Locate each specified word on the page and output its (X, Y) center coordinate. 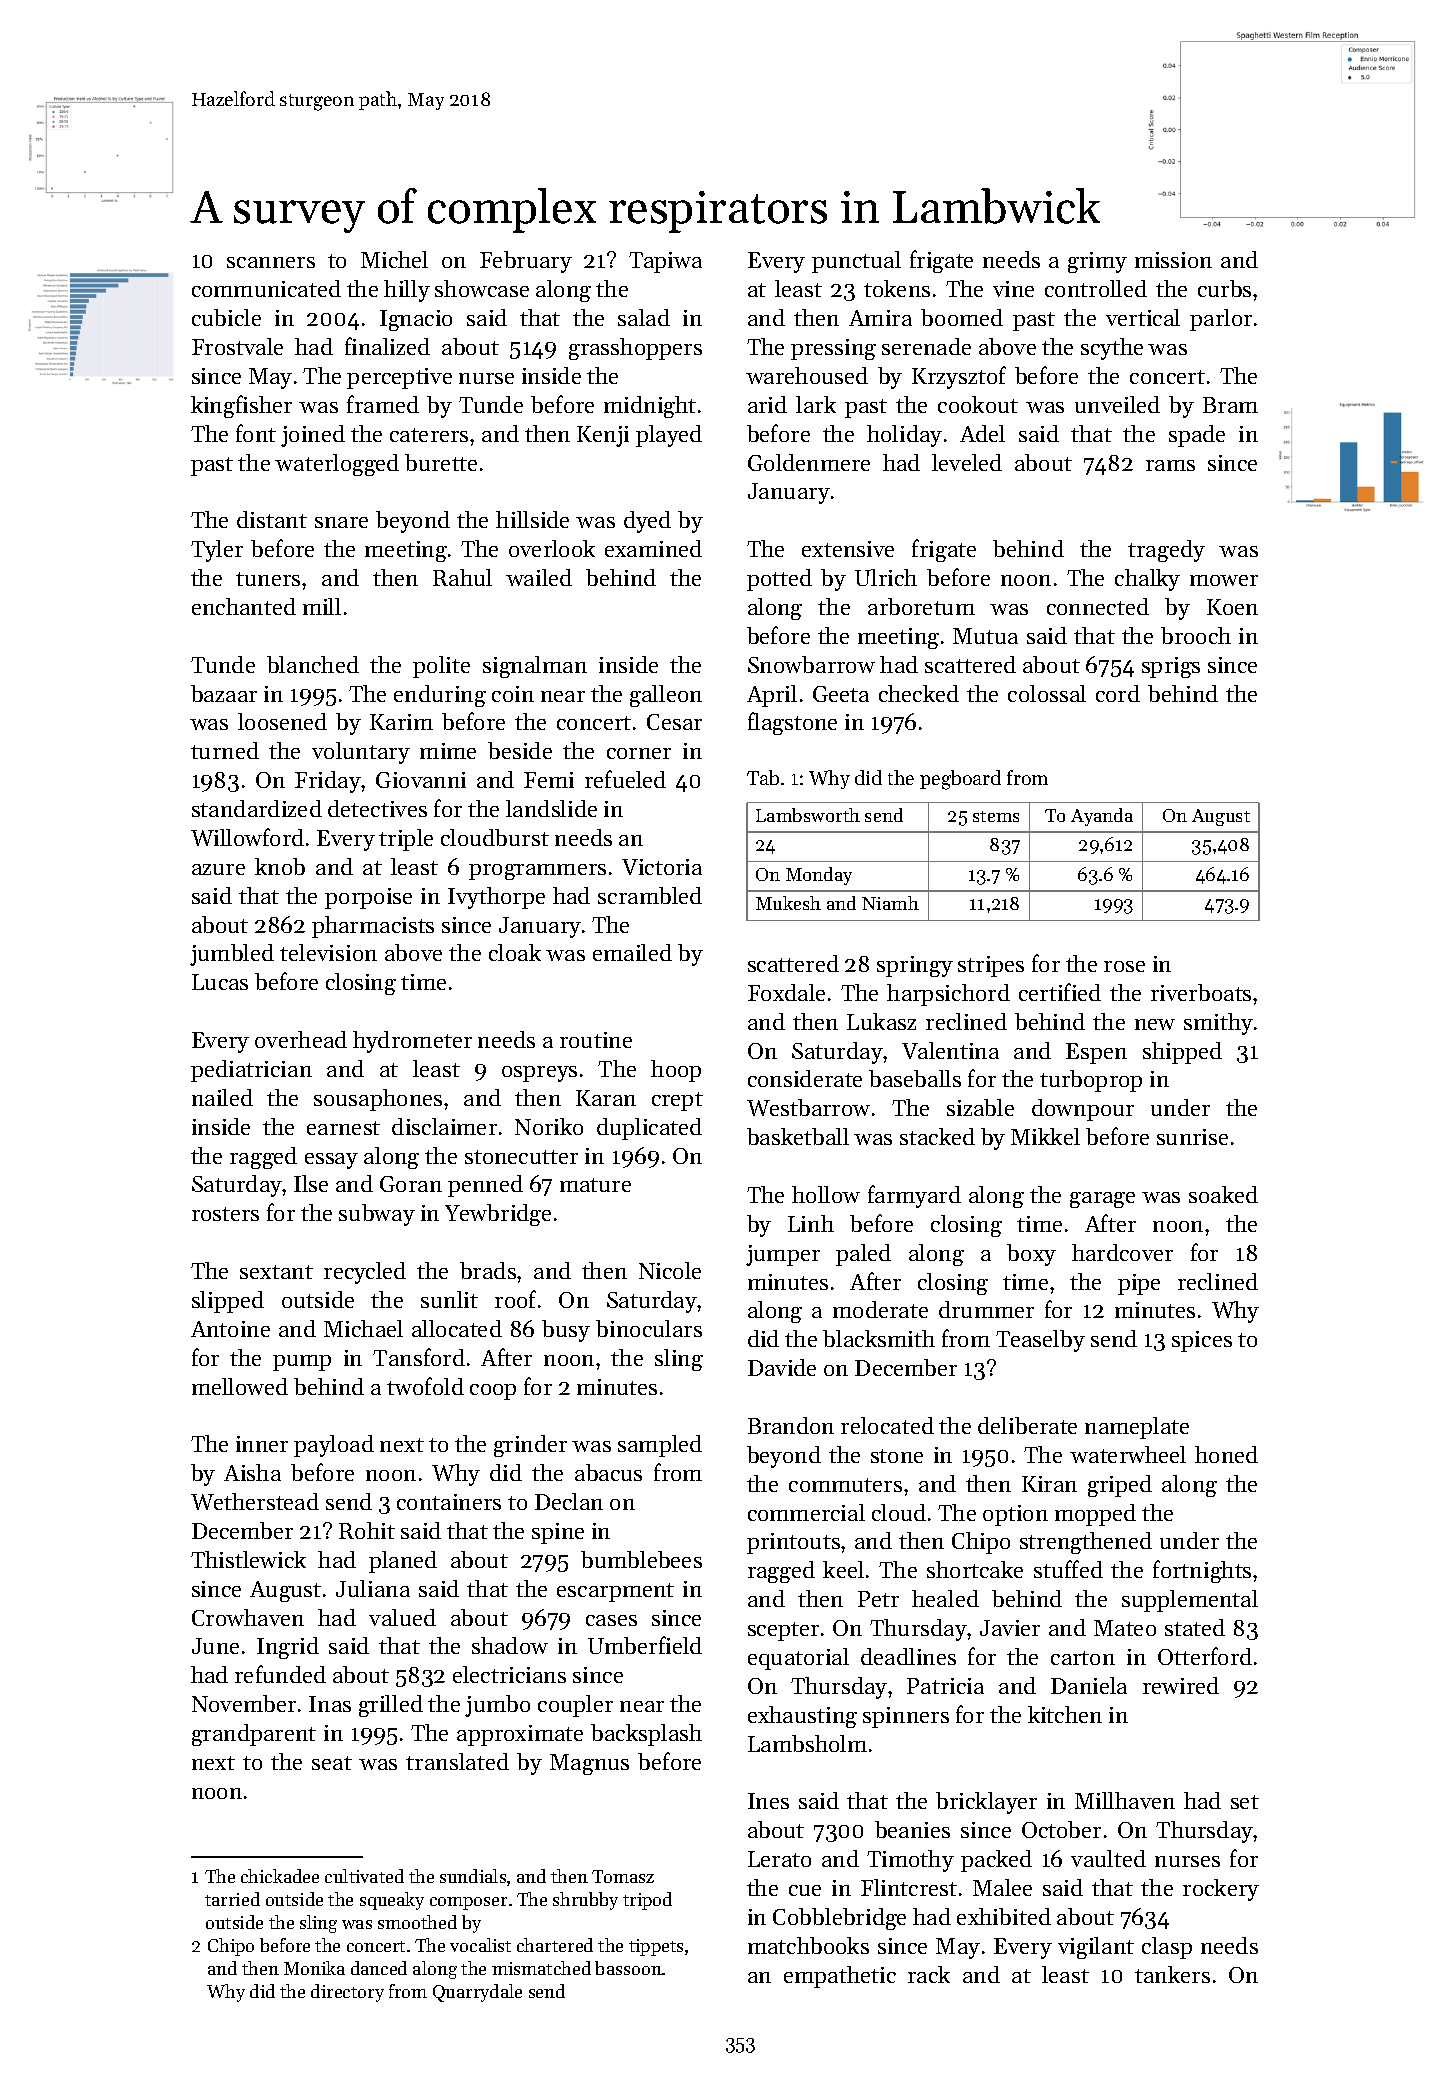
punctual (856, 262)
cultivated (364, 1876)
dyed (647, 522)
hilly (407, 291)
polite (441, 667)
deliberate (1027, 1425)
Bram (1230, 405)
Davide (782, 1367)
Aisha (252, 1472)
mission (1173, 260)
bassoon (628, 1968)
